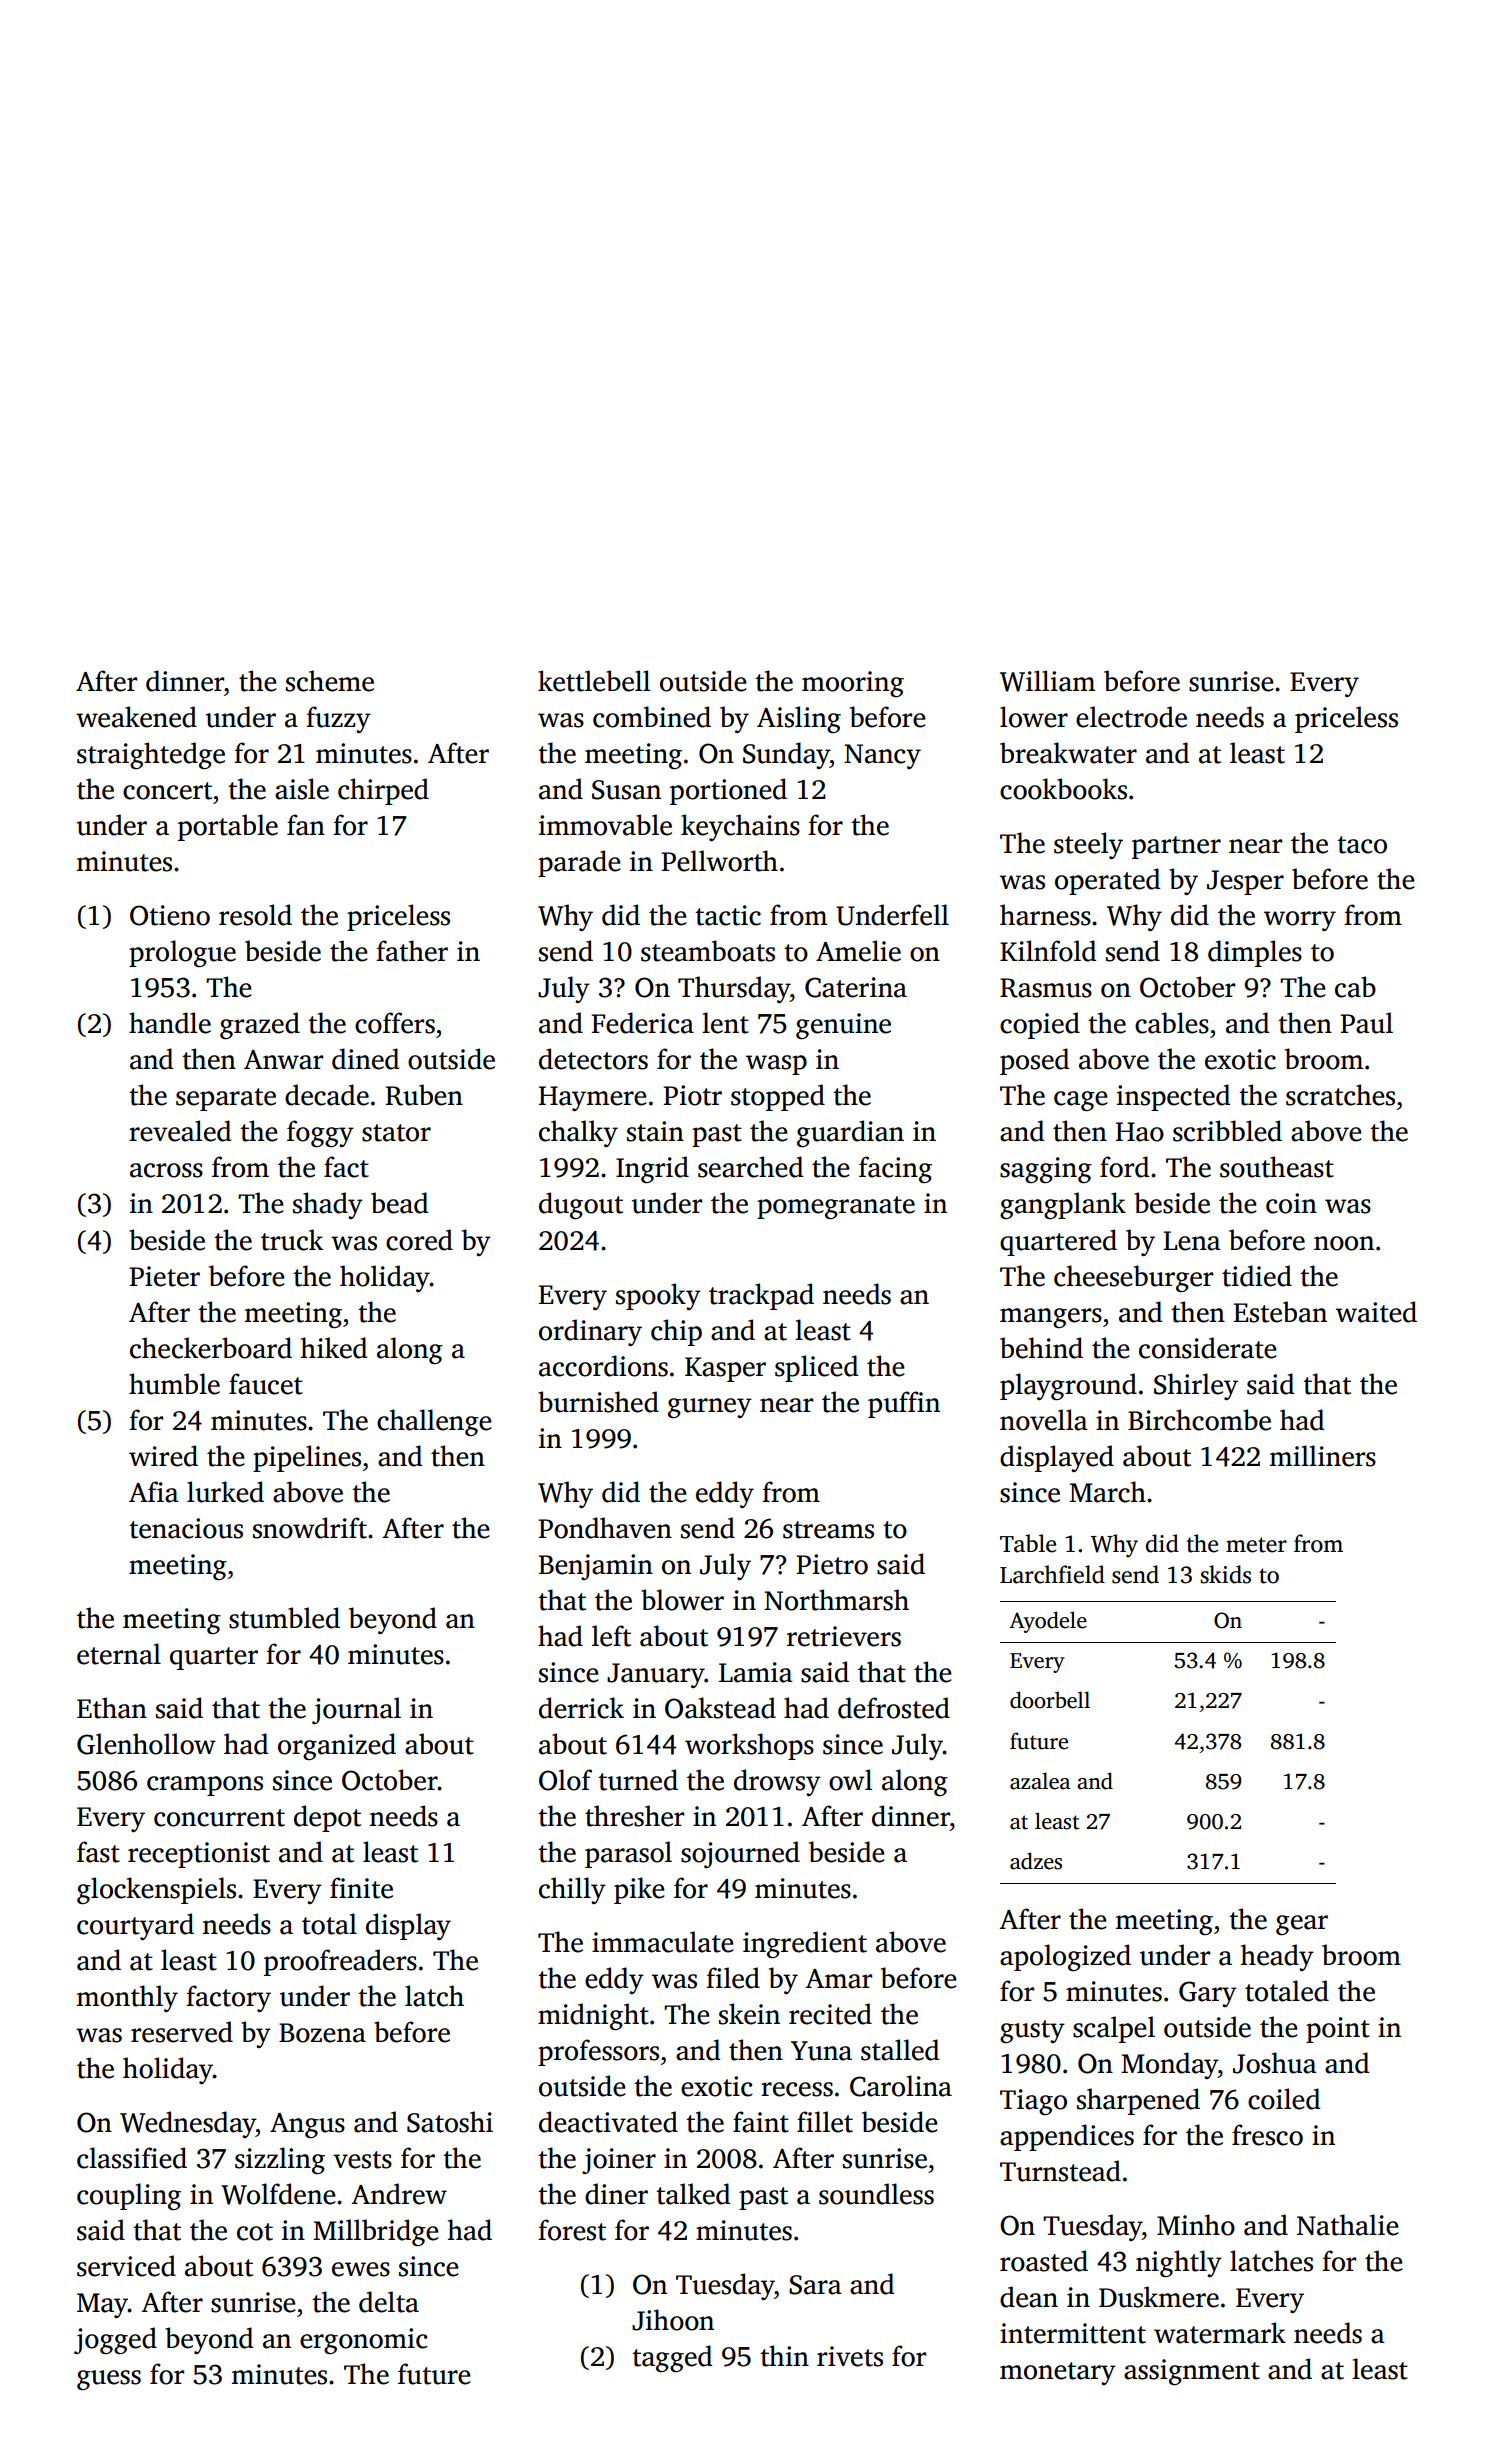 This image has width=1496, height=2464. I want to click on tagged, so click(672, 2358).
